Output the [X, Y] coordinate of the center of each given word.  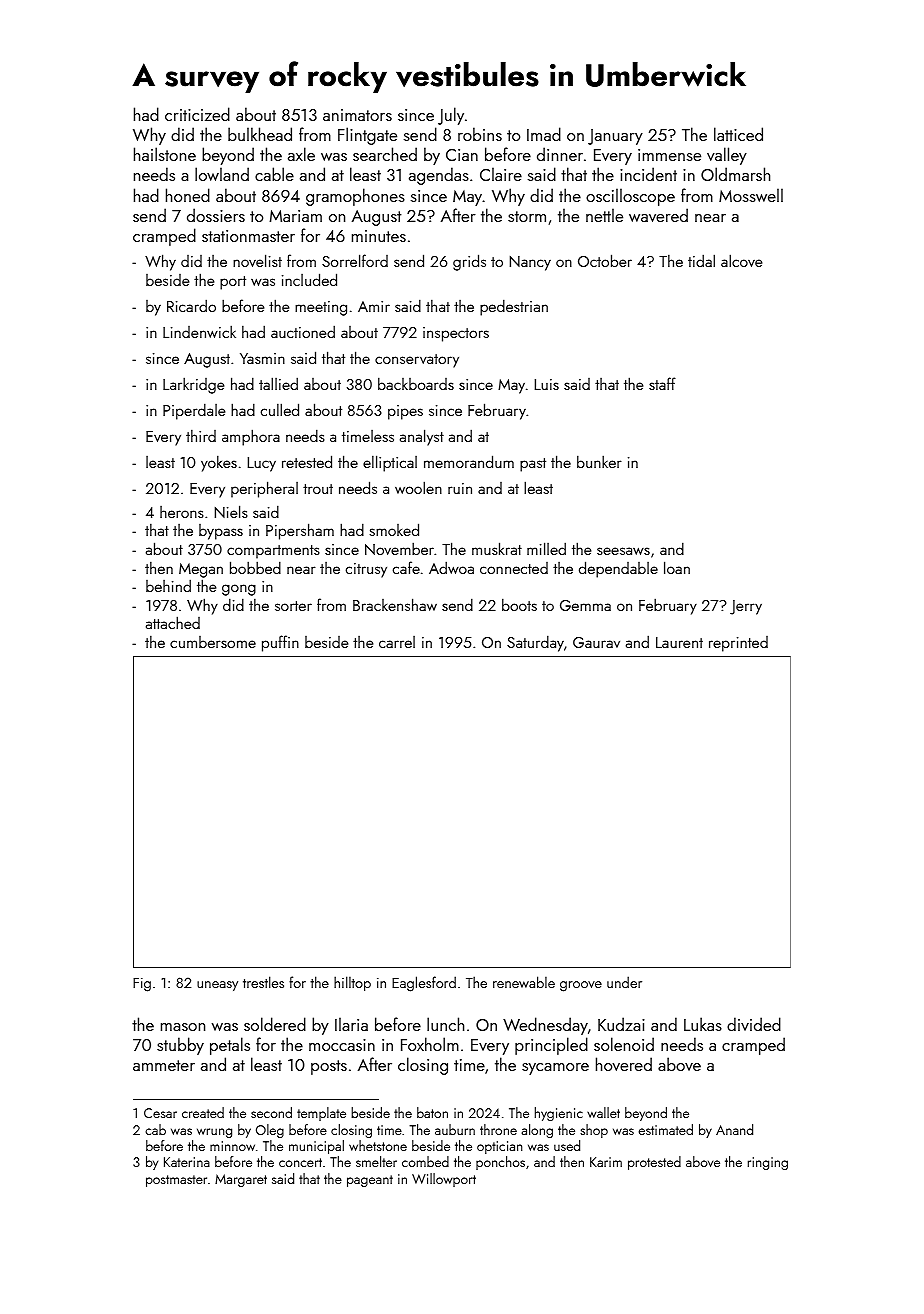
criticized [197, 114]
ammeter [164, 1065]
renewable [524, 982]
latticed [738, 134]
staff [662, 383]
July [451, 116]
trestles [263, 982]
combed [425, 1161]
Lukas [703, 1024]
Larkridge [193, 385]
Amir [374, 306]
